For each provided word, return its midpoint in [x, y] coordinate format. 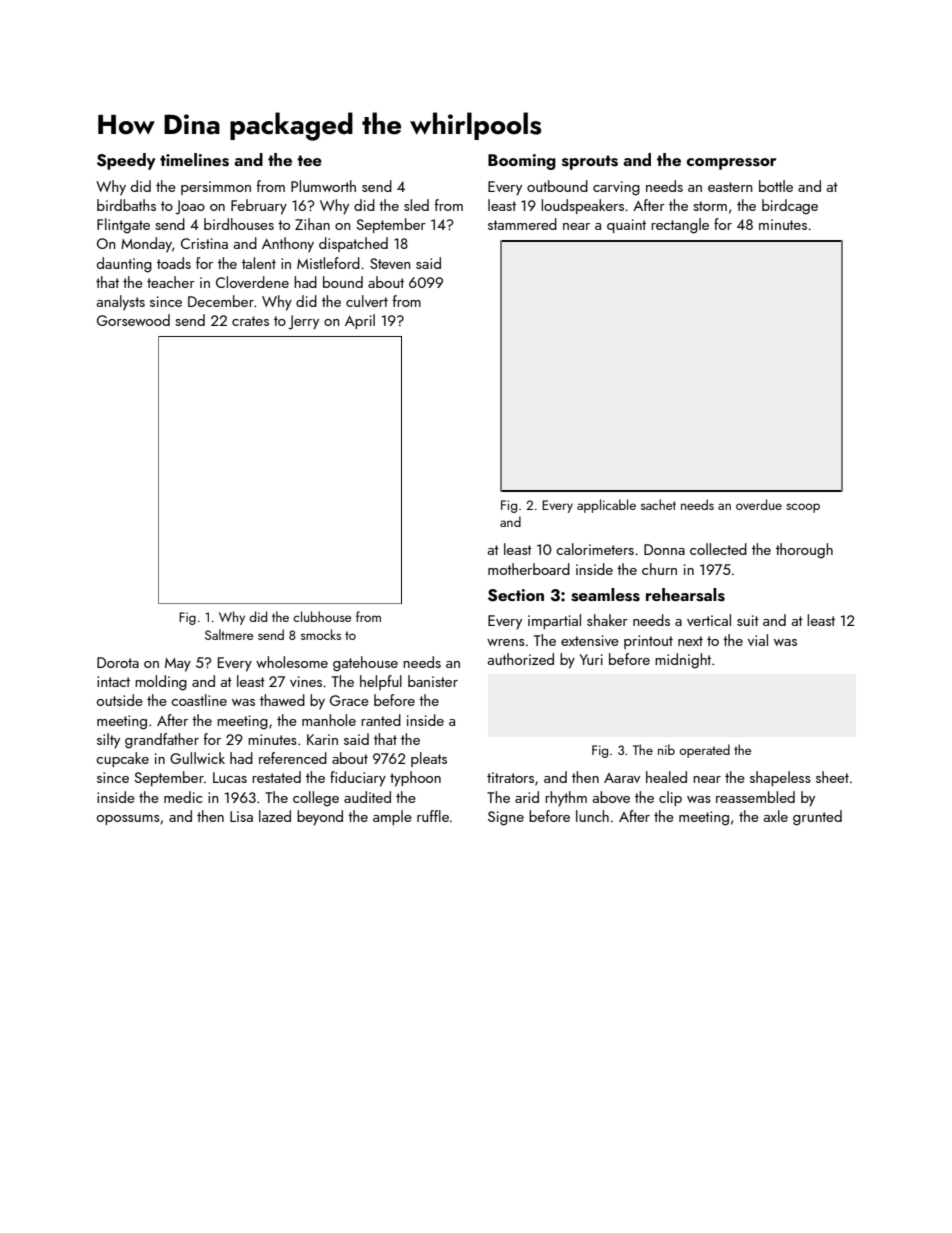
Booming [522, 162]
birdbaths [126, 205]
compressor [731, 164]
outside [120, 700]
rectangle [680, 226]
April [360, 321]
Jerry [304, 322]
